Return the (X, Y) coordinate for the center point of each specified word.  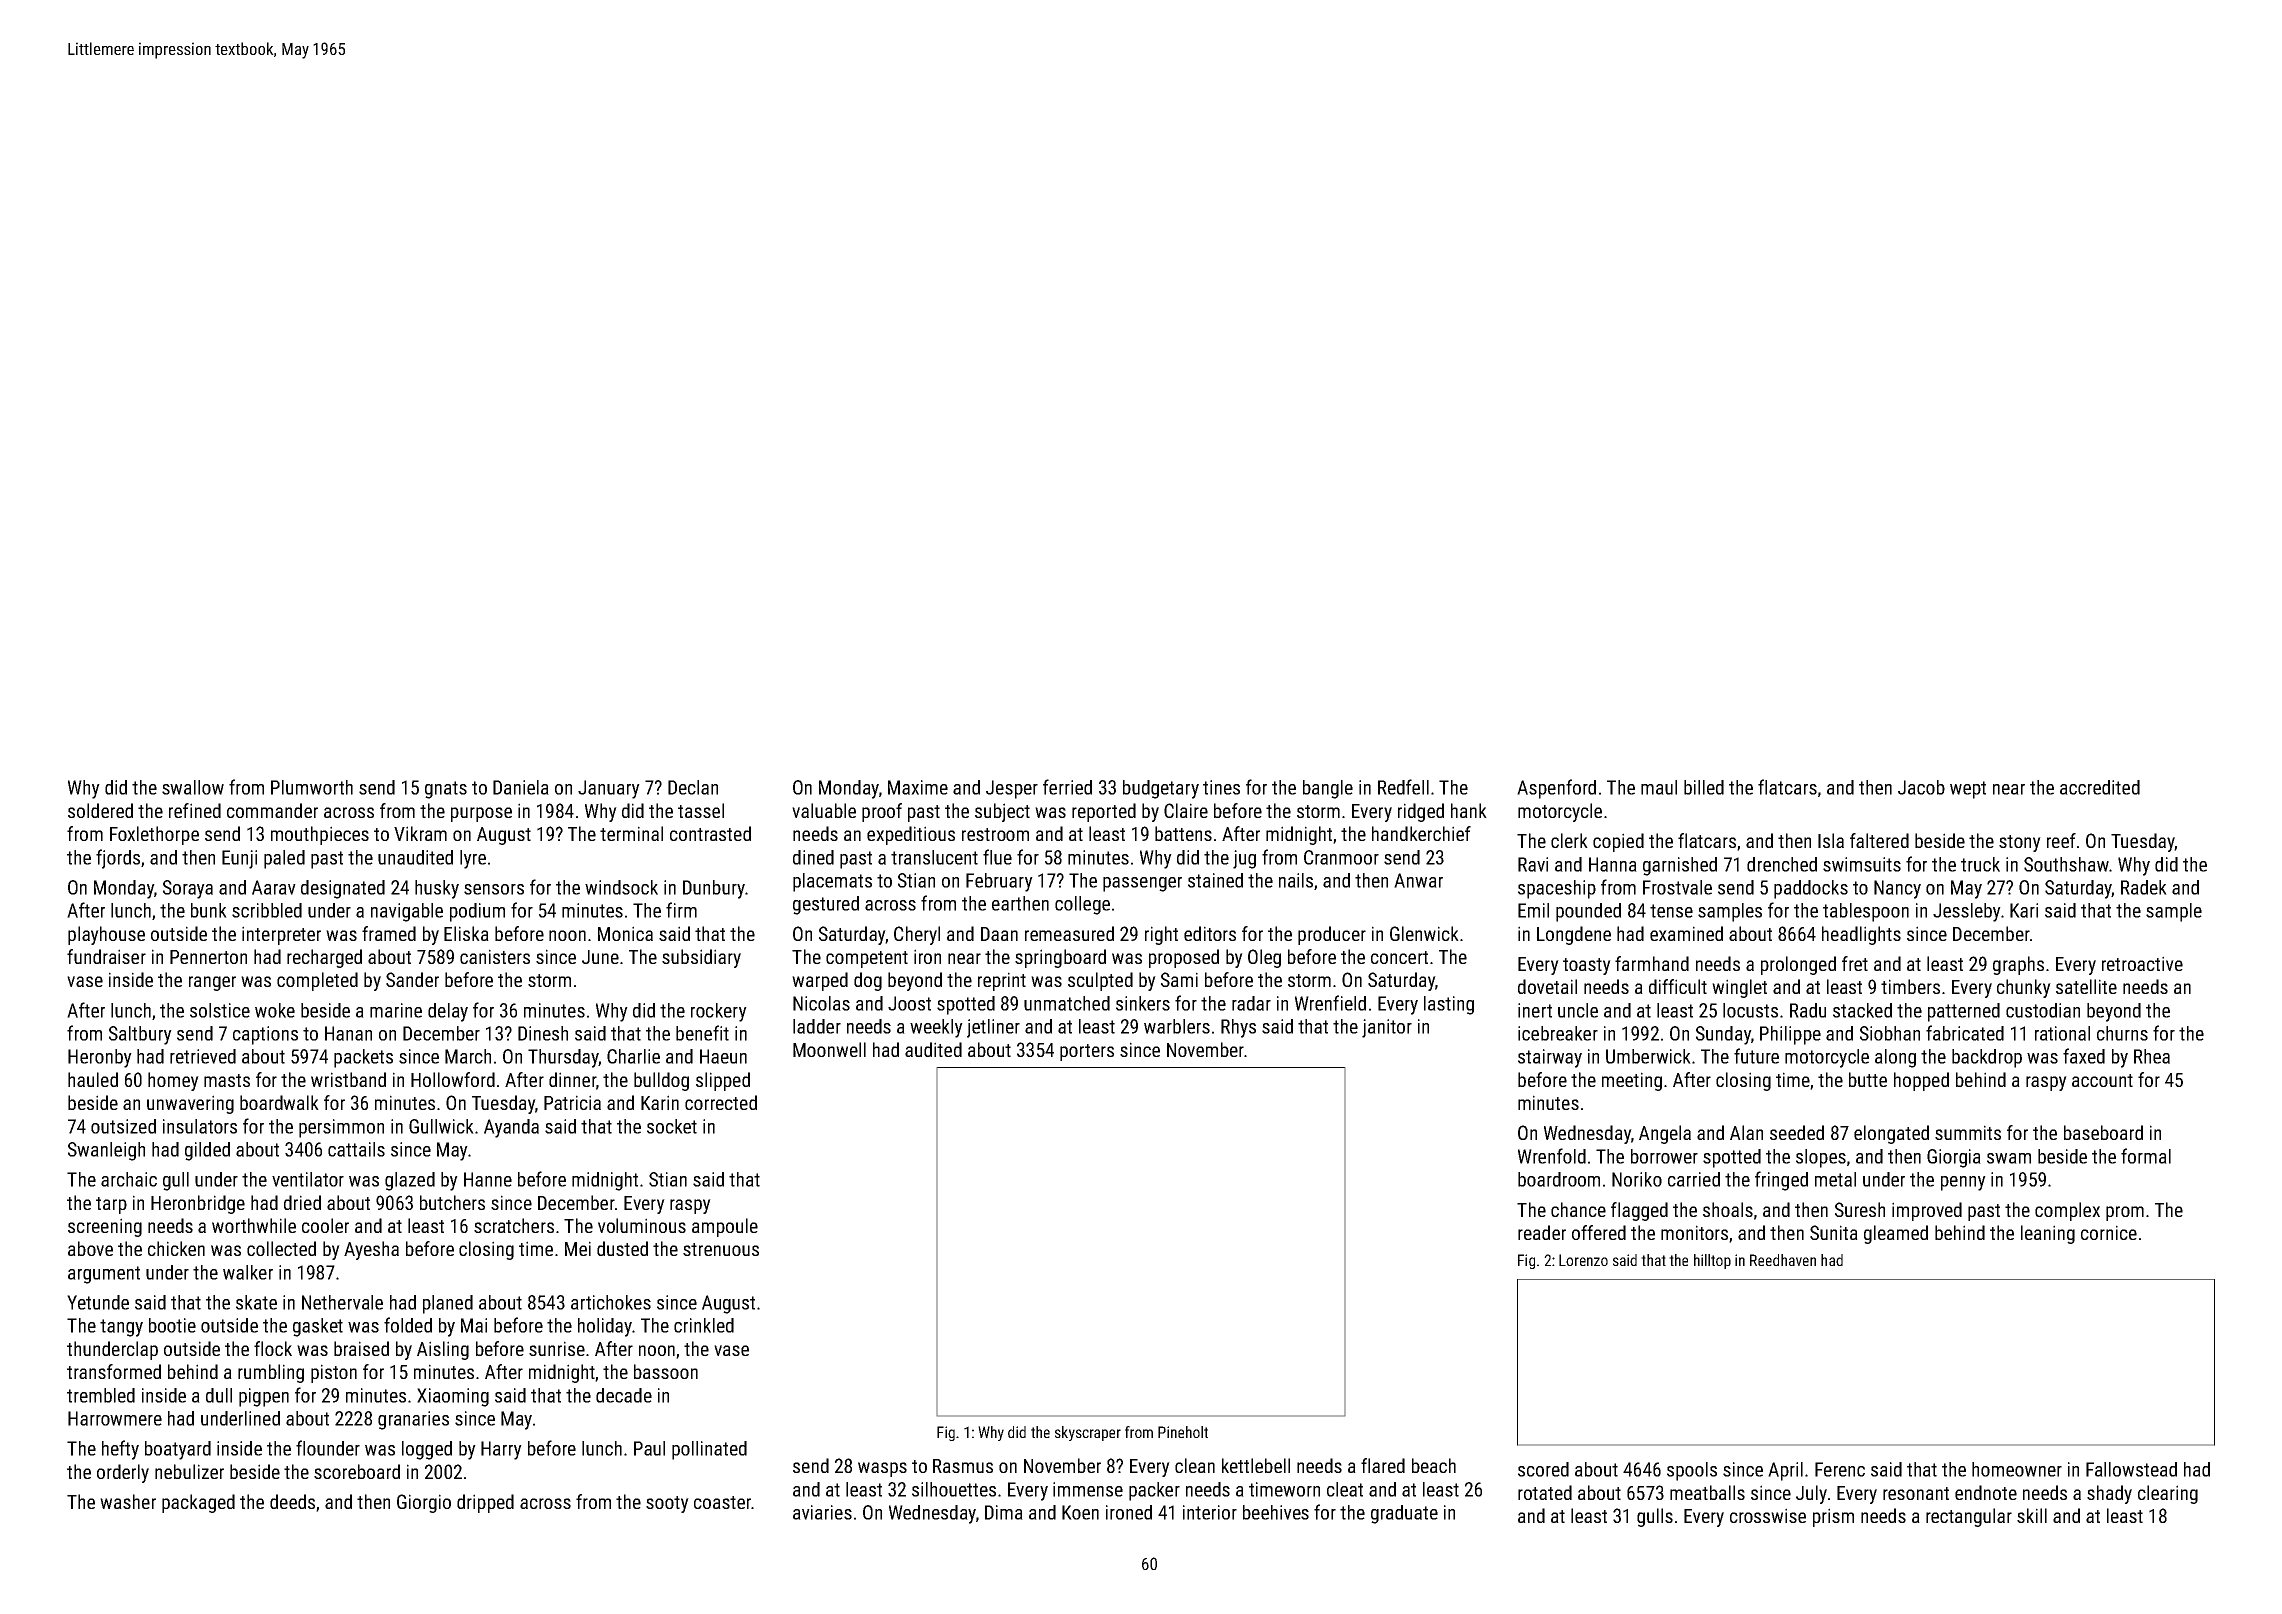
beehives (1276, 1512)
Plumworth (312, 787)
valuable (824, 810)
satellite (2086, 986)
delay (448, 1012)
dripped (485, 1503)
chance (1578, 1209)
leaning (2048, 1234)
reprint (1002, 981)
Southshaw (2066, 864)
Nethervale (342, 1302)
